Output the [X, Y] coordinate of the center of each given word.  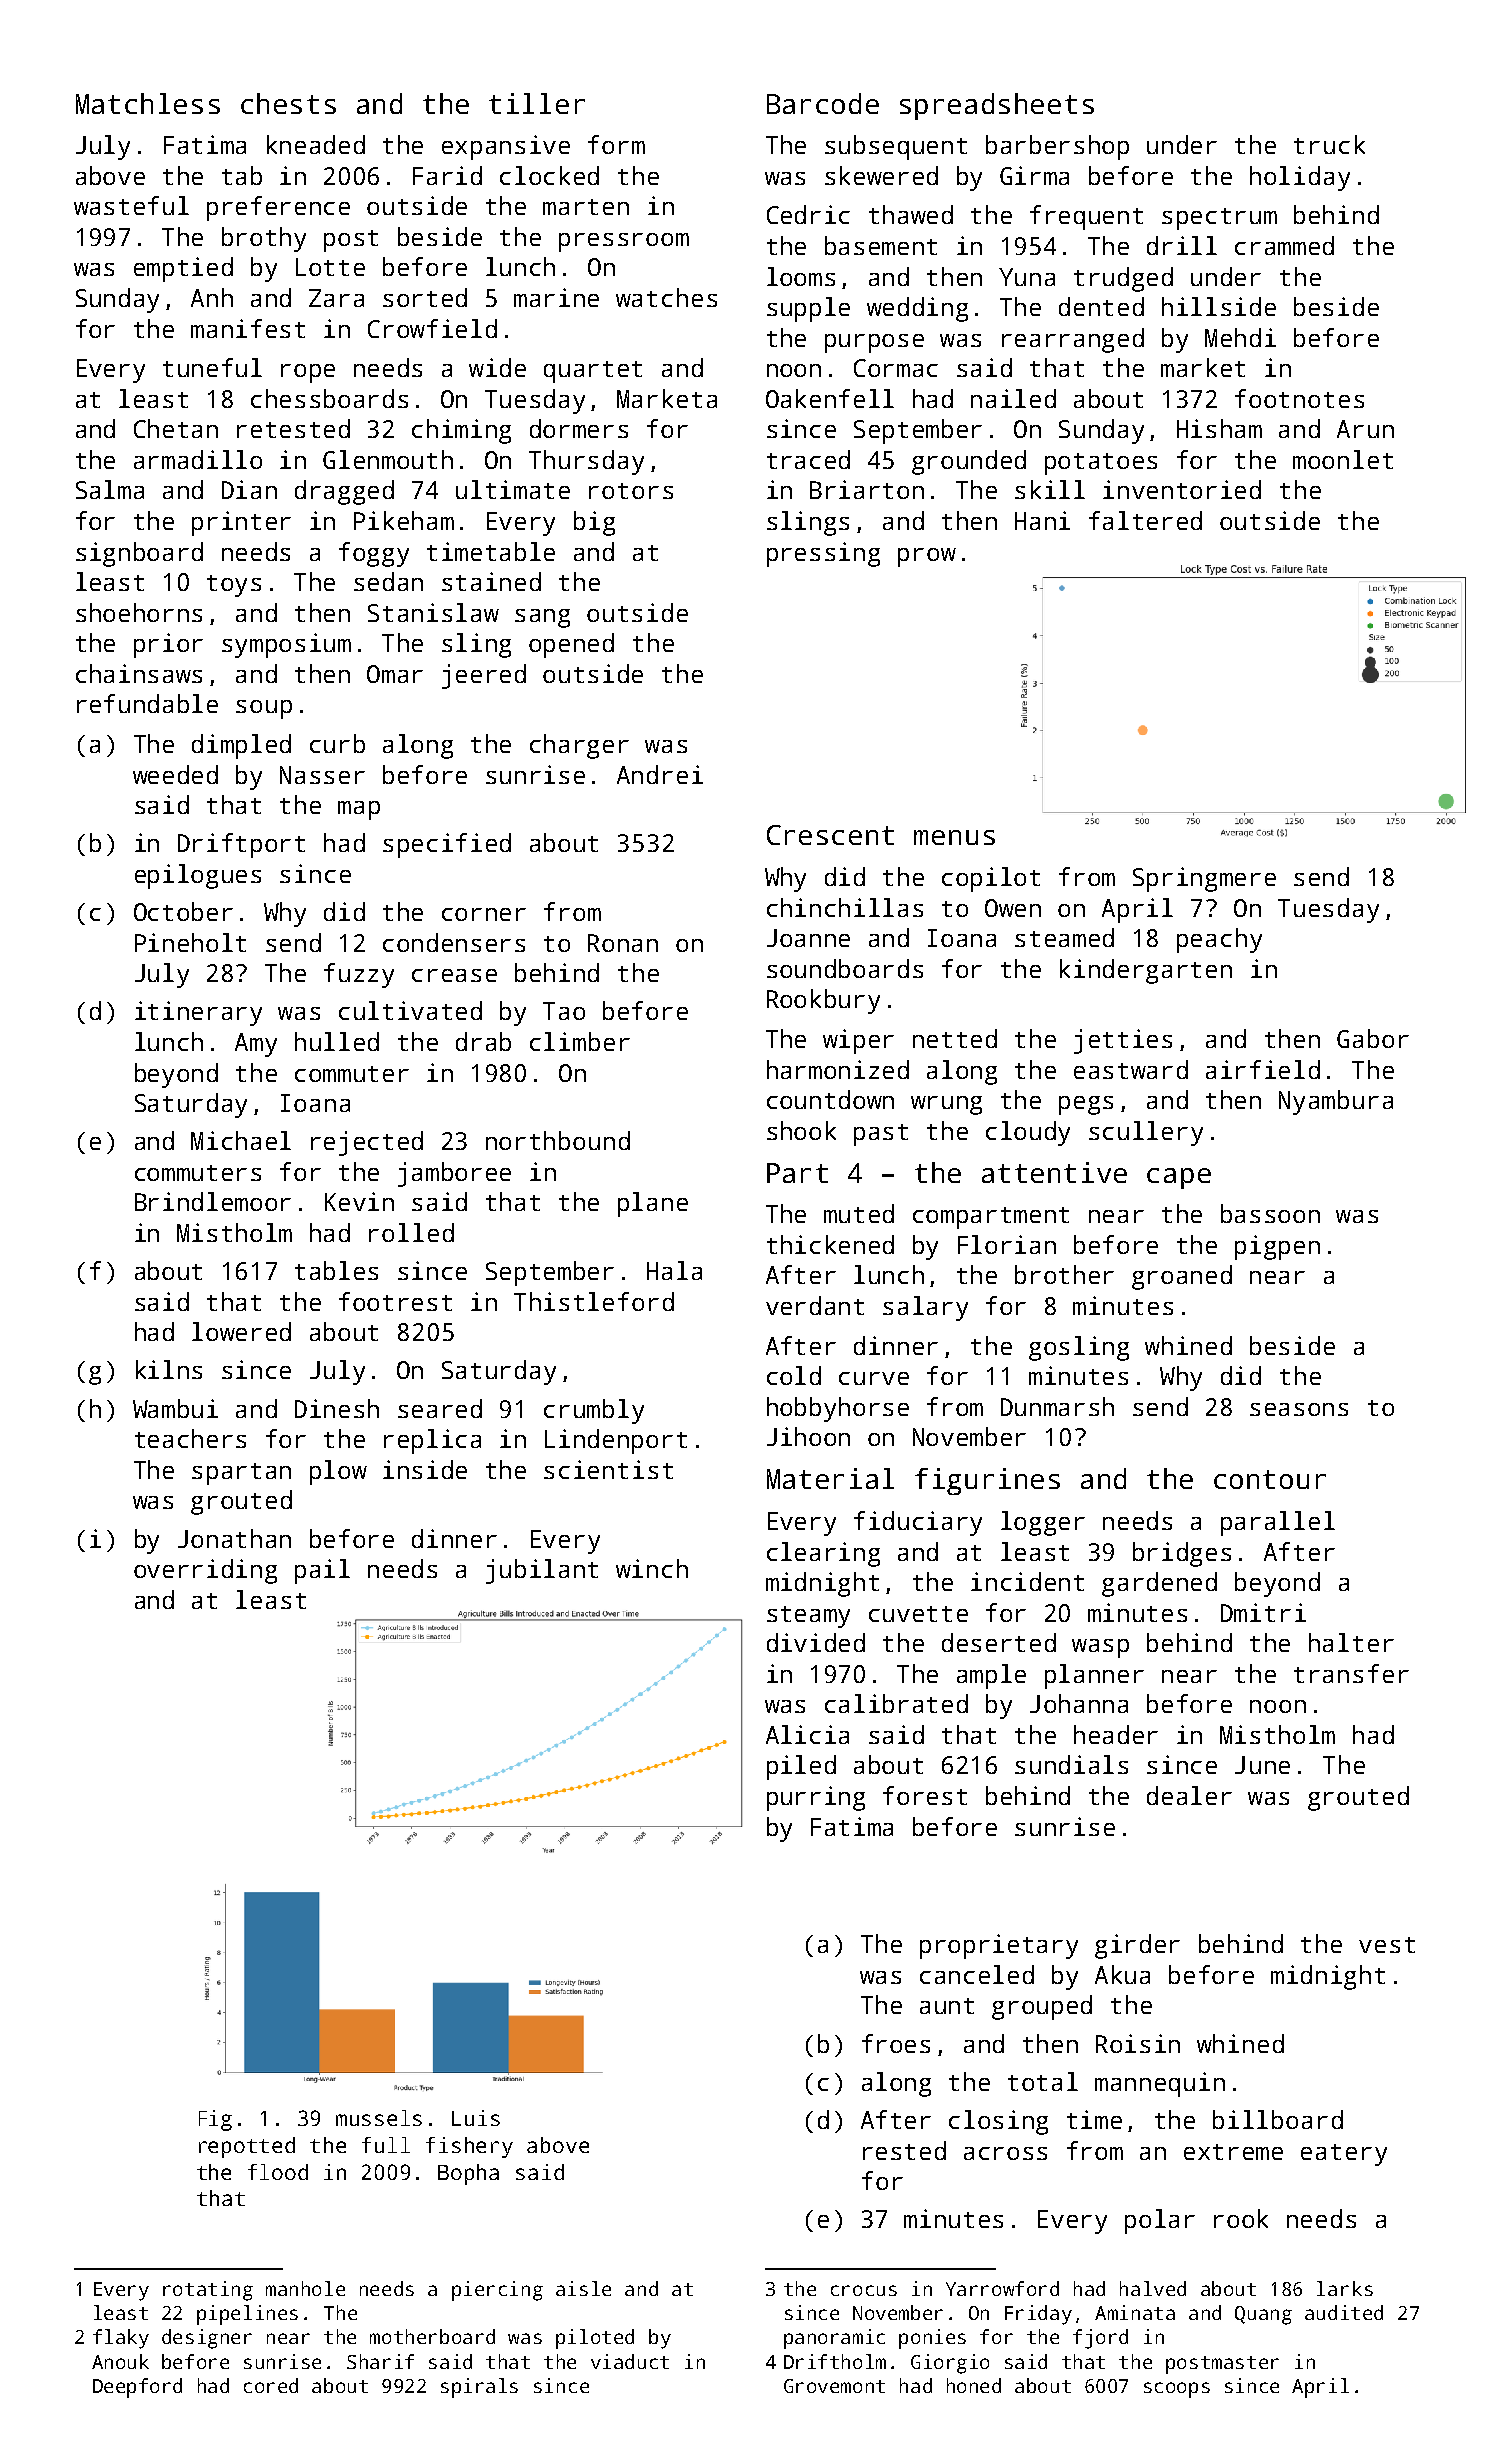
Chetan [176, 428]
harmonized [838, 1069]
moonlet [1343, 459]
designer [207, 2339]
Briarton [867, 489]
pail [322, 1571]
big [594, 523]
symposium [286, 645]
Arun [1365, 429]
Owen [1013, 908]
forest [925, 1795]
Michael [241, 1140]
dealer [1189, 1795]
